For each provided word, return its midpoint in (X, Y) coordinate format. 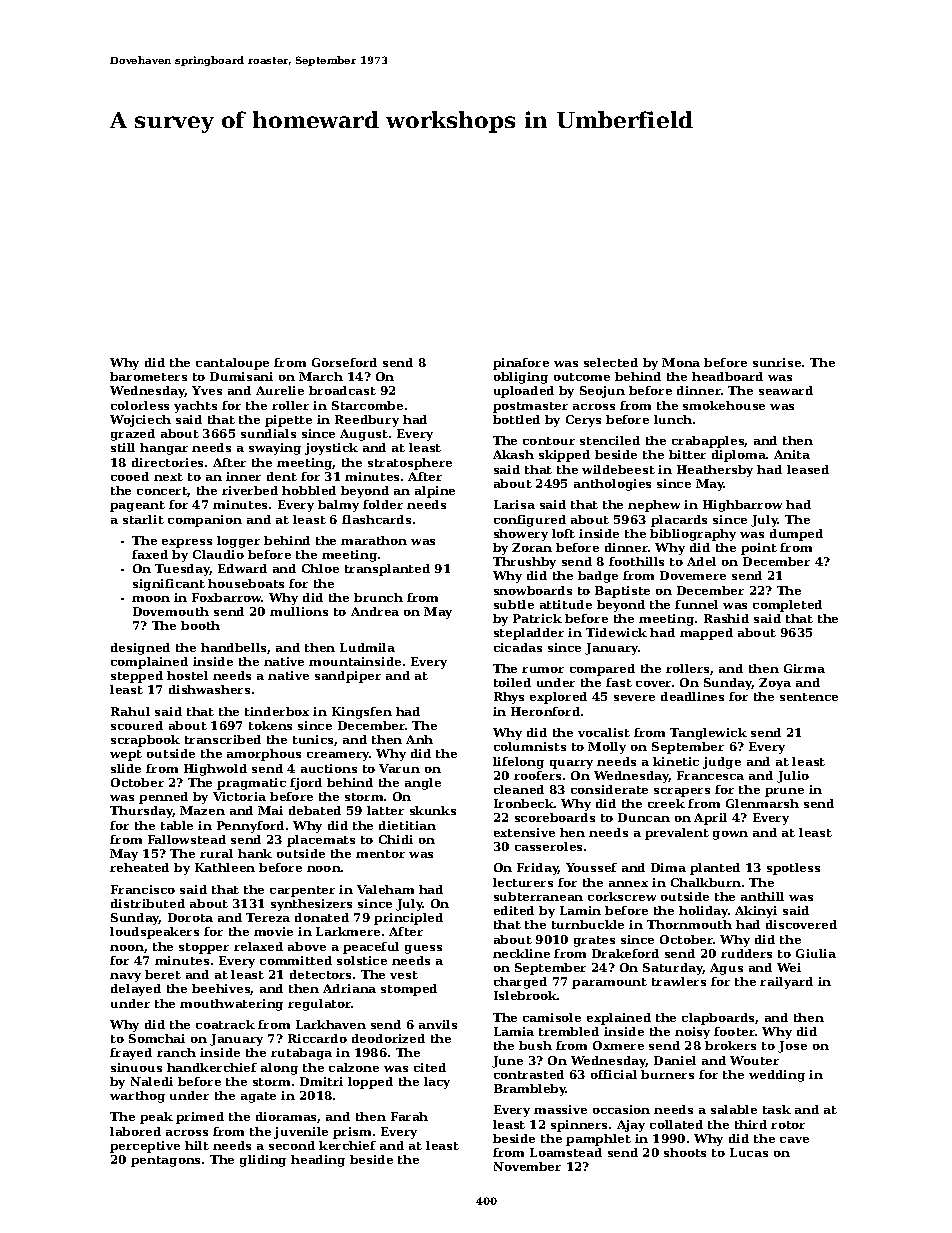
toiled (512, 682)
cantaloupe (232, 364)
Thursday (141, 812)
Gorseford (344, 362)
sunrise (777, 362)
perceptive (145, 1147)
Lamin (580, 910)
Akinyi (756, 912)
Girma (804, 668)
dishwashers (209, 689)
